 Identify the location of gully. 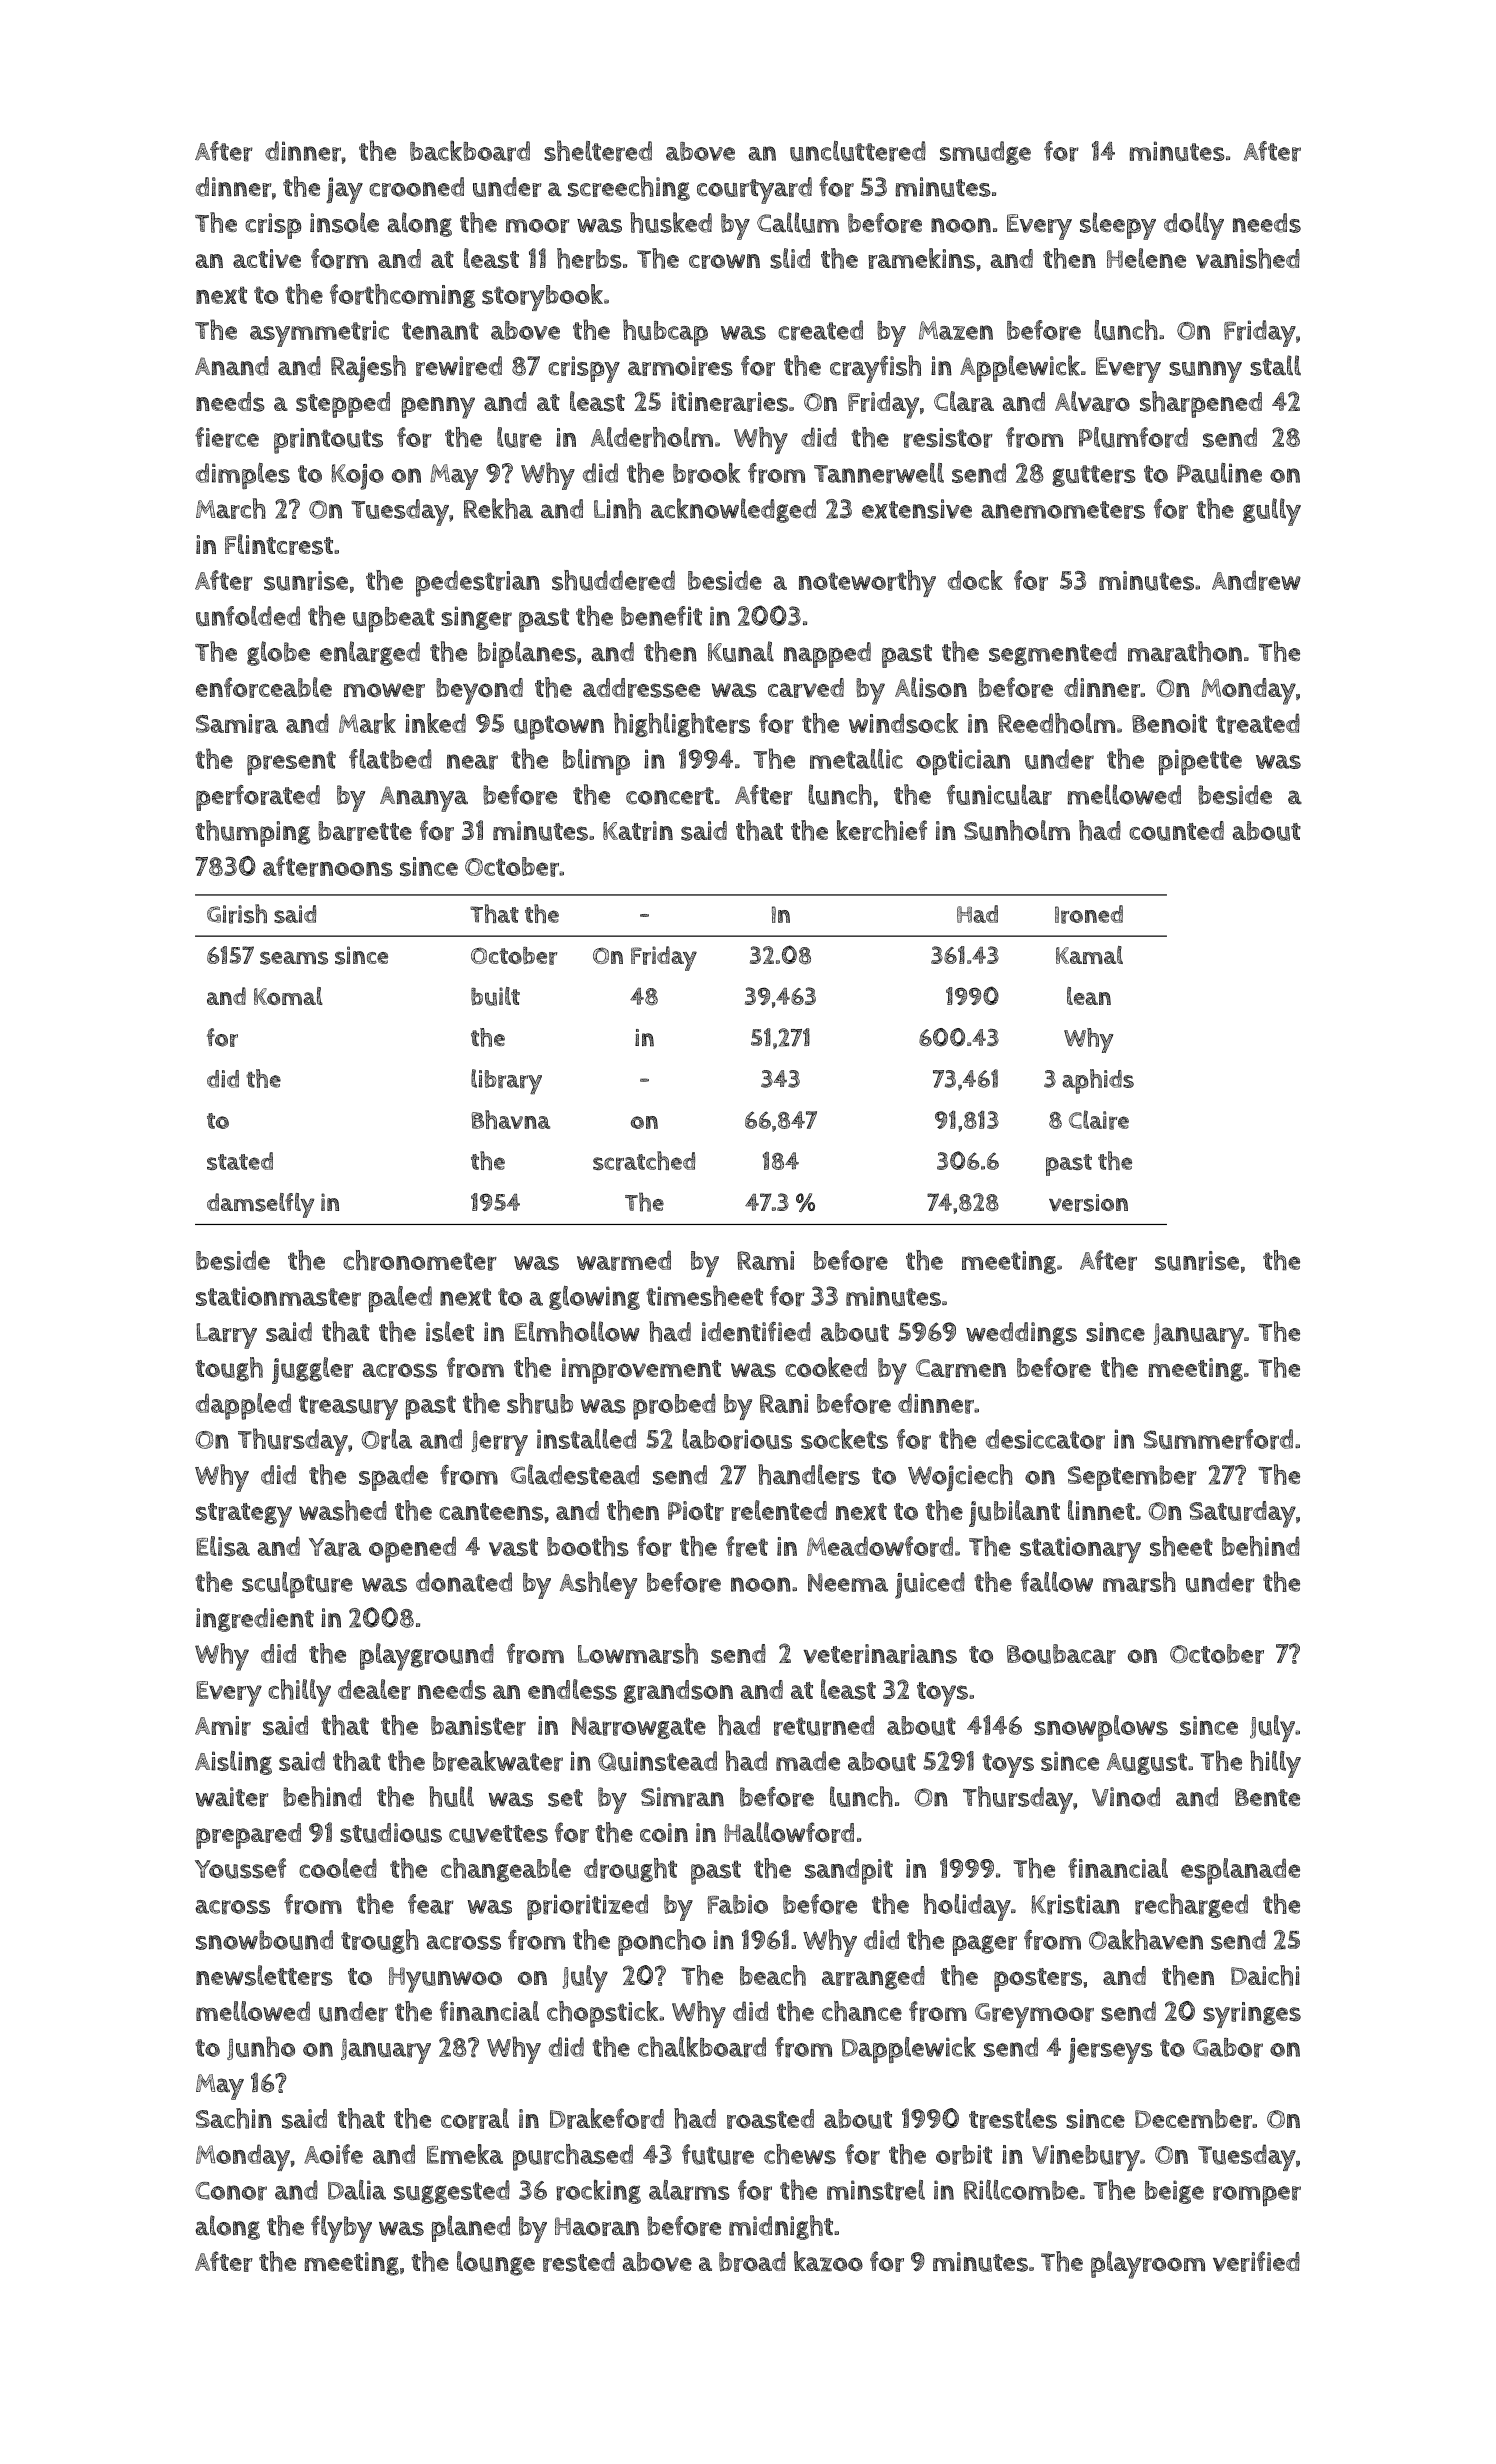
(1272, 512).
